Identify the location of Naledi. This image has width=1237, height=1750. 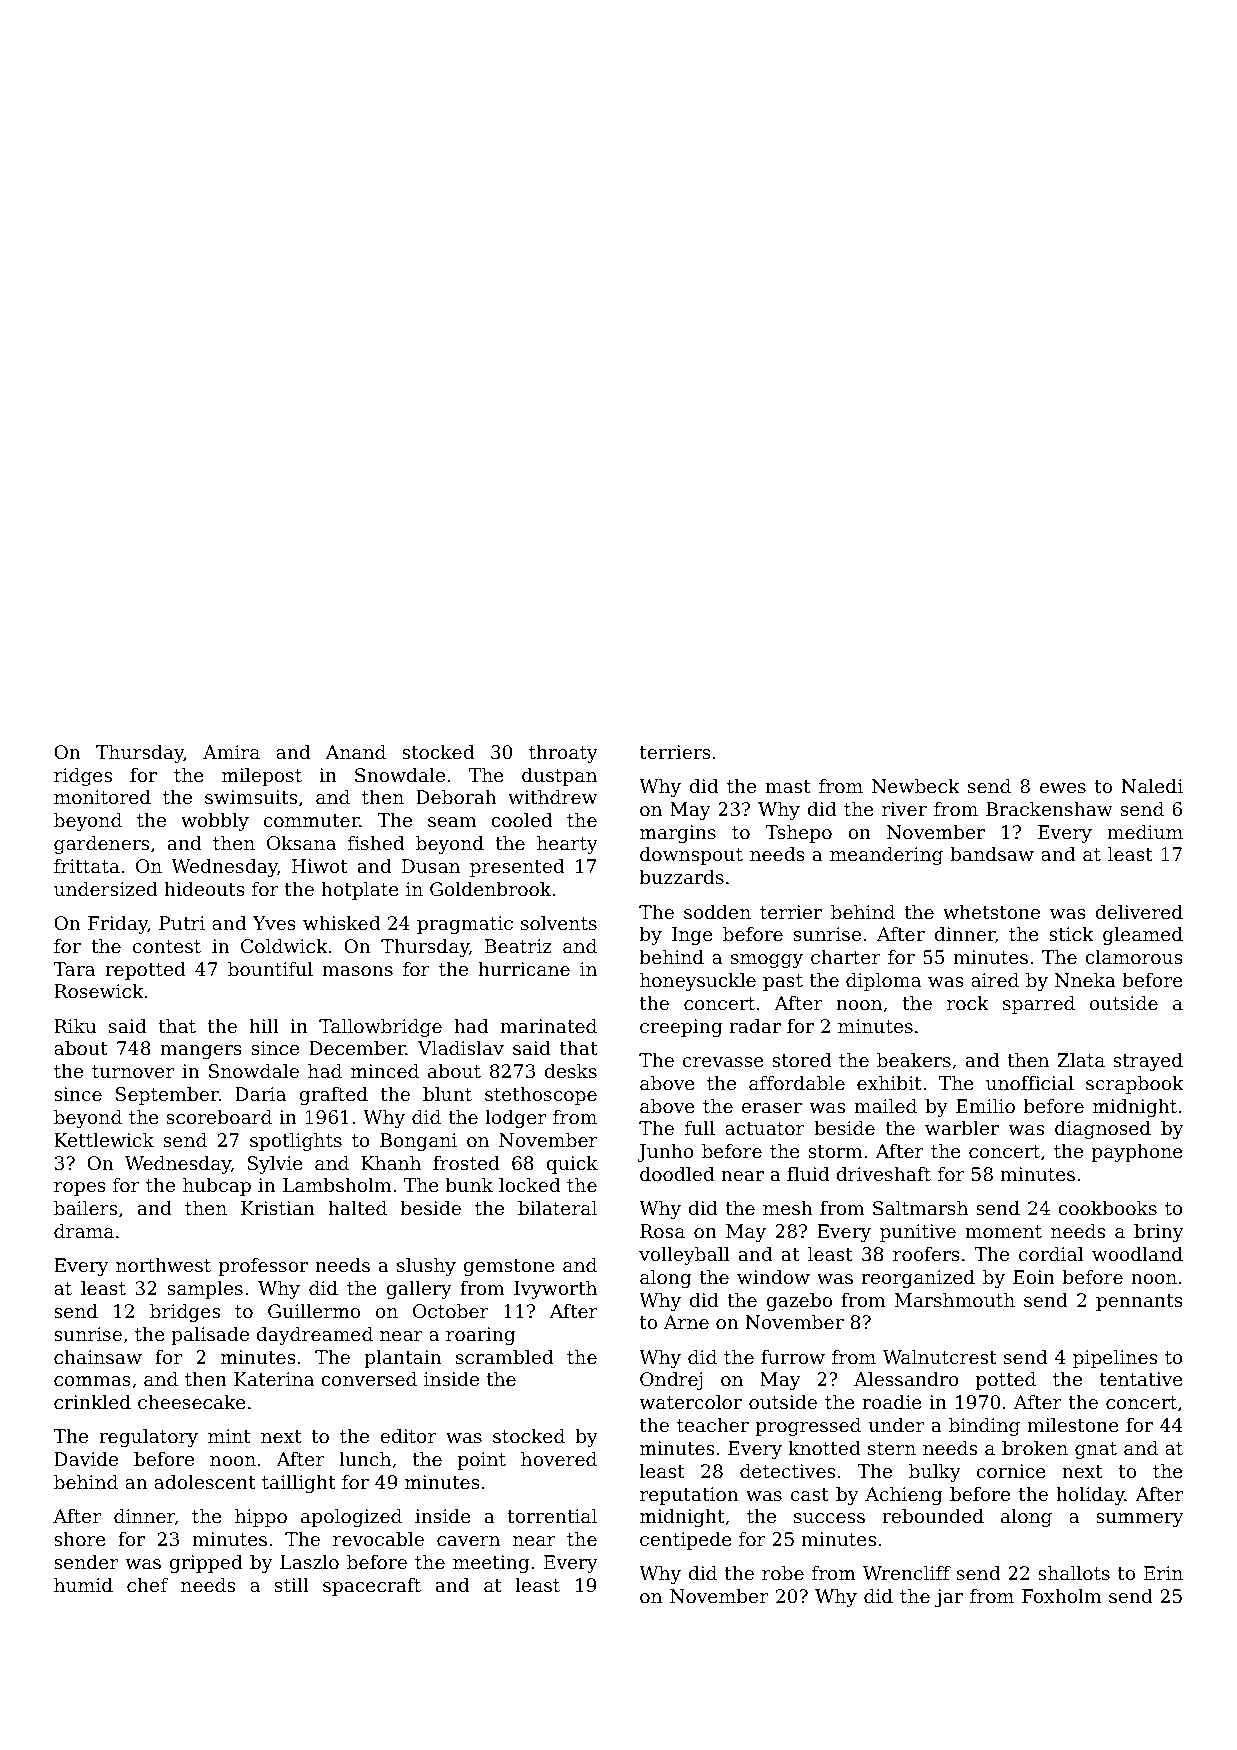
(1152, 786).
